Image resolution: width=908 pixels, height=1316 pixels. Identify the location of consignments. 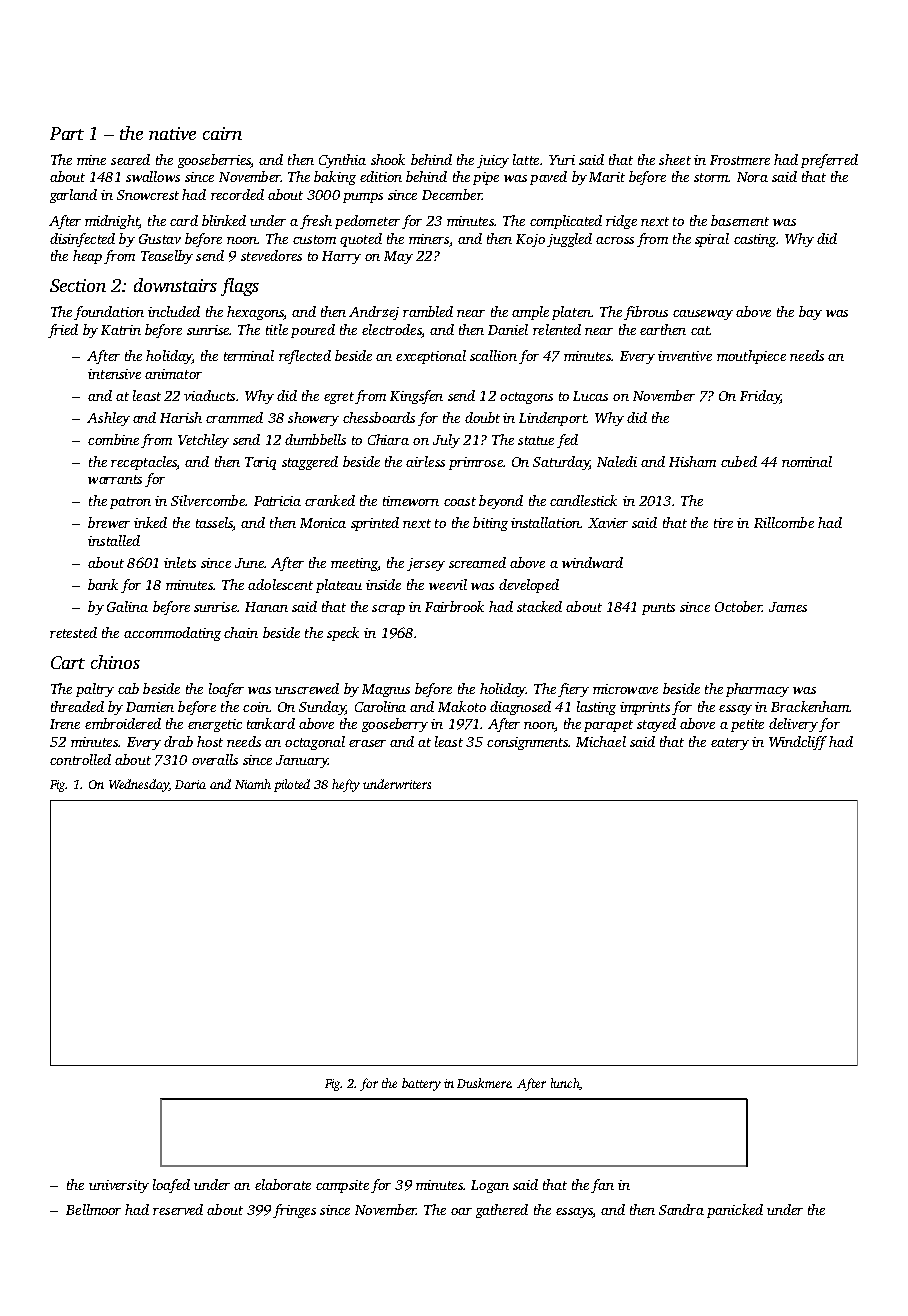
(527, 743).
